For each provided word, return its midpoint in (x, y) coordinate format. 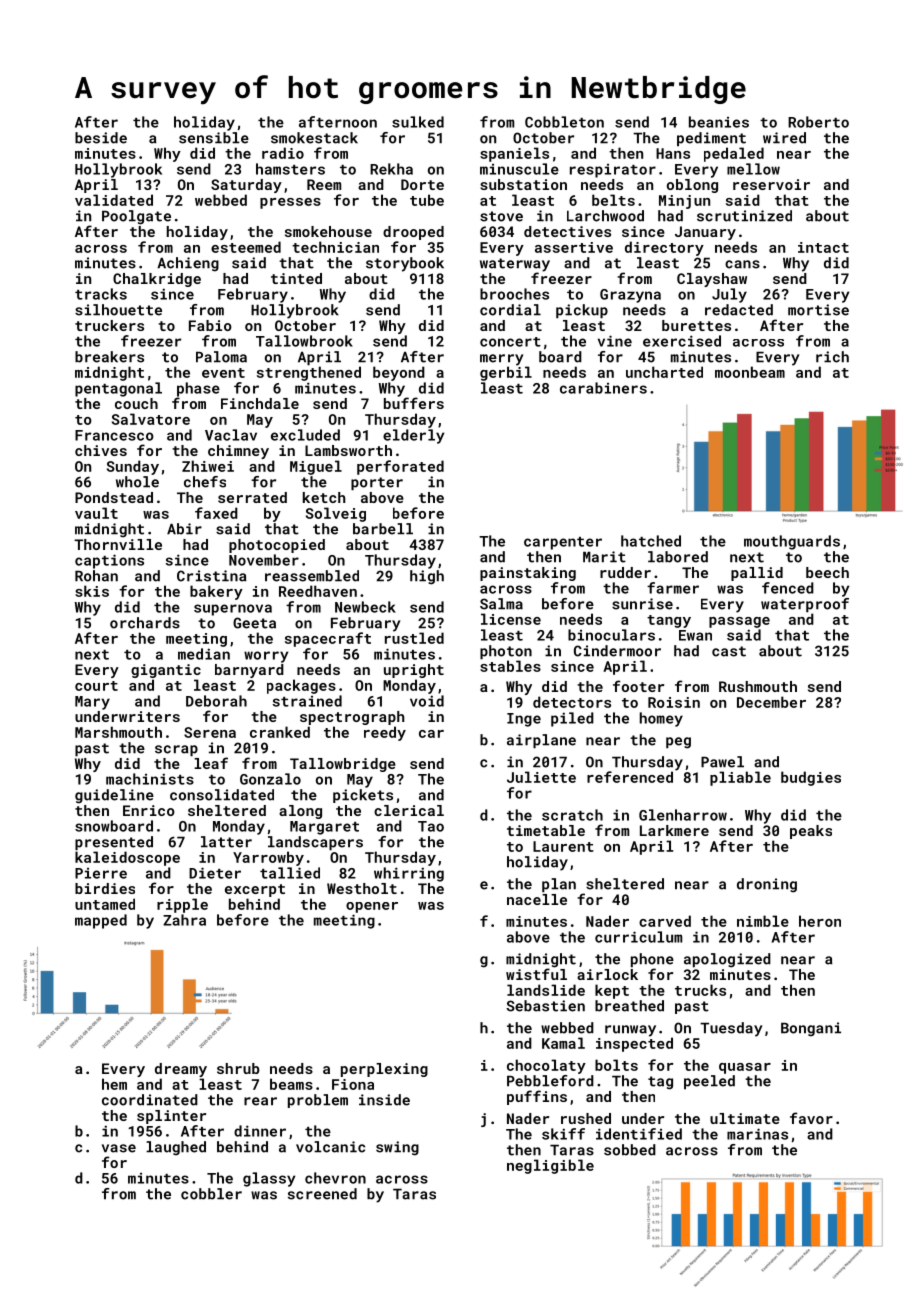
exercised (682, 341)
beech (827, 572)
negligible (550, 1166)
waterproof (805, 605)
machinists (150, 779)
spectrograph (352, 718)
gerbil (506, 373)
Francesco (114, 435)
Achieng (188, 264)
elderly (413, 436)
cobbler (211, 1194)
